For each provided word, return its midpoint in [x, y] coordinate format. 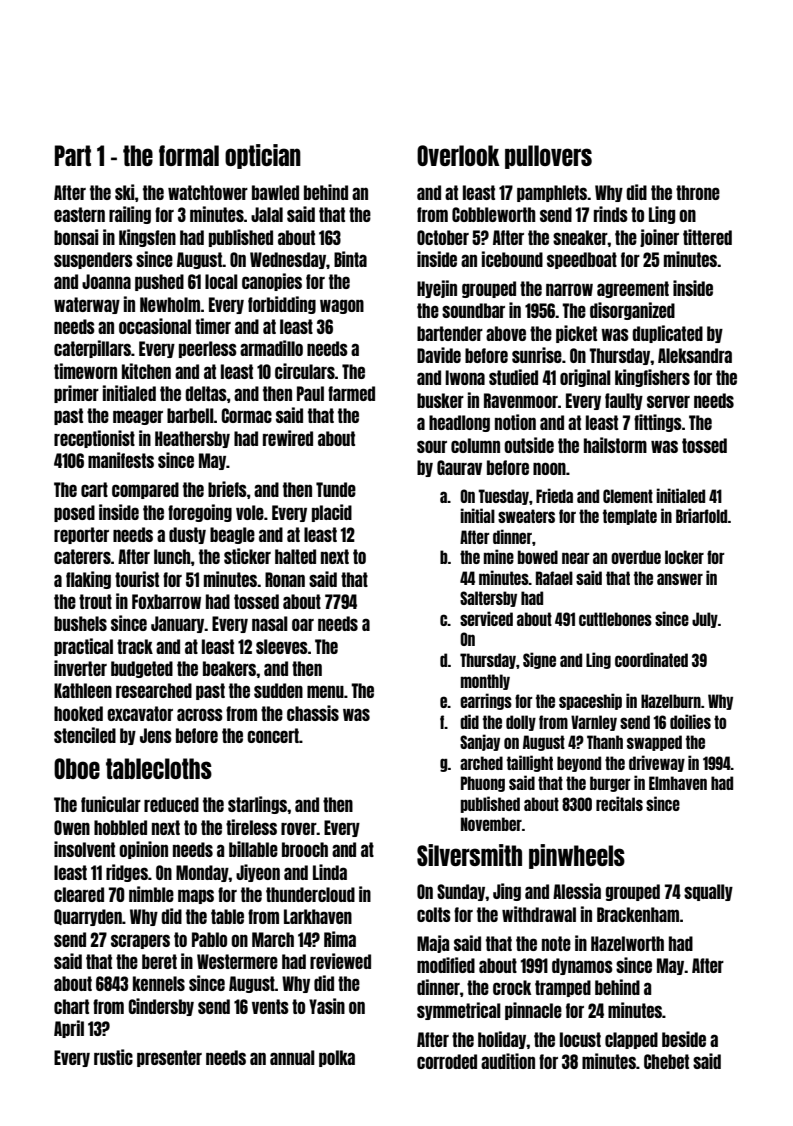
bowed [538, 557]
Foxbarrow [166, 601]
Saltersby [488, 599]
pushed [159, 282]
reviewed [340, 961]
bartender [450, 333]
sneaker [580, 237]
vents [270, 1006]
